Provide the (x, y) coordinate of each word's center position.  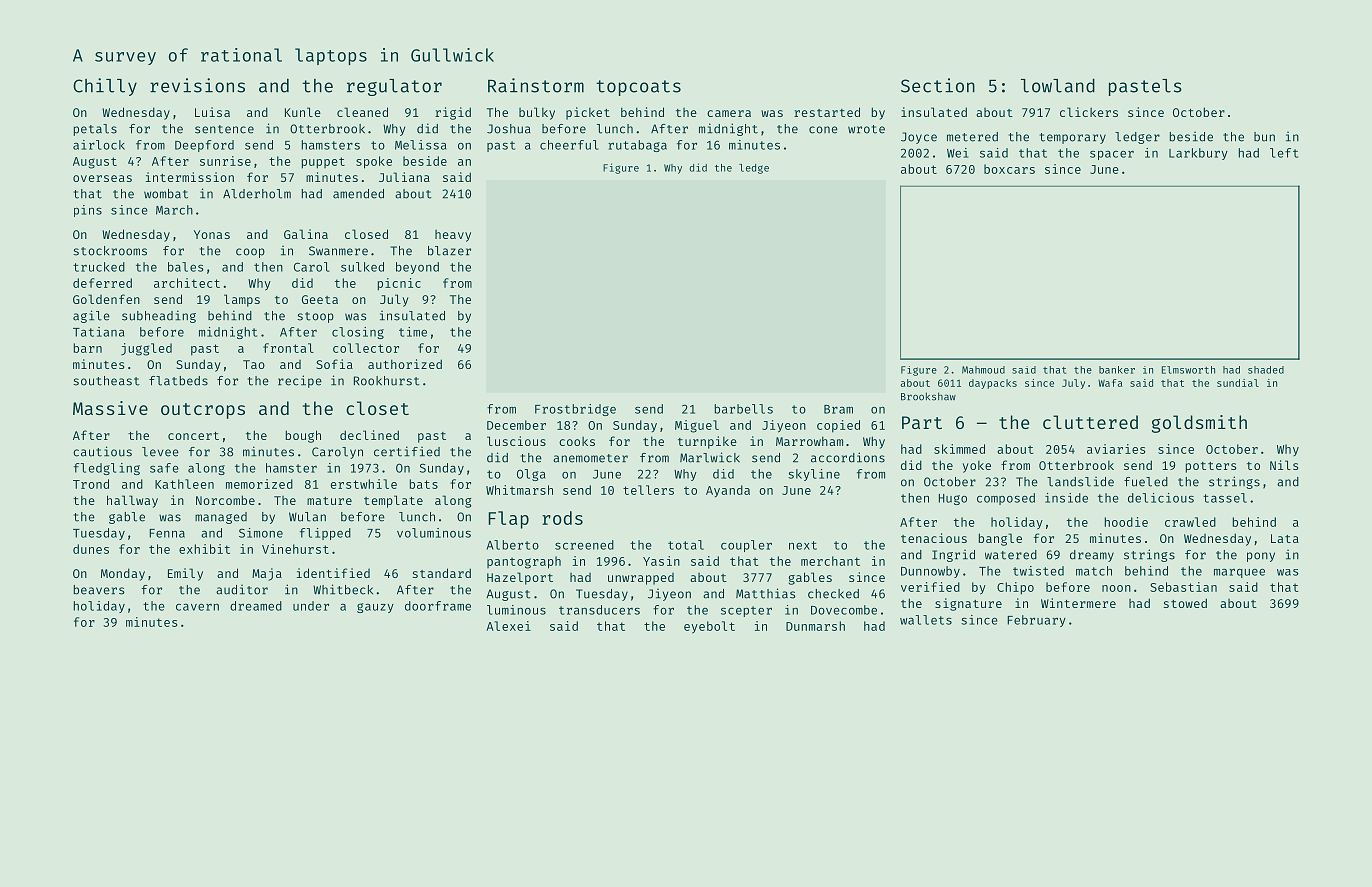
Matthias (766, 593)
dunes (91, 549)
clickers (1089, 112)
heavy (453, 236)
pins (88, 211)
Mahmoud (983, 370)
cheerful (569, 145)
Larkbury (1198, 154)
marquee (1239, 573)
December (516, 425)
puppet (323, 163)
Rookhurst (387, 381)
